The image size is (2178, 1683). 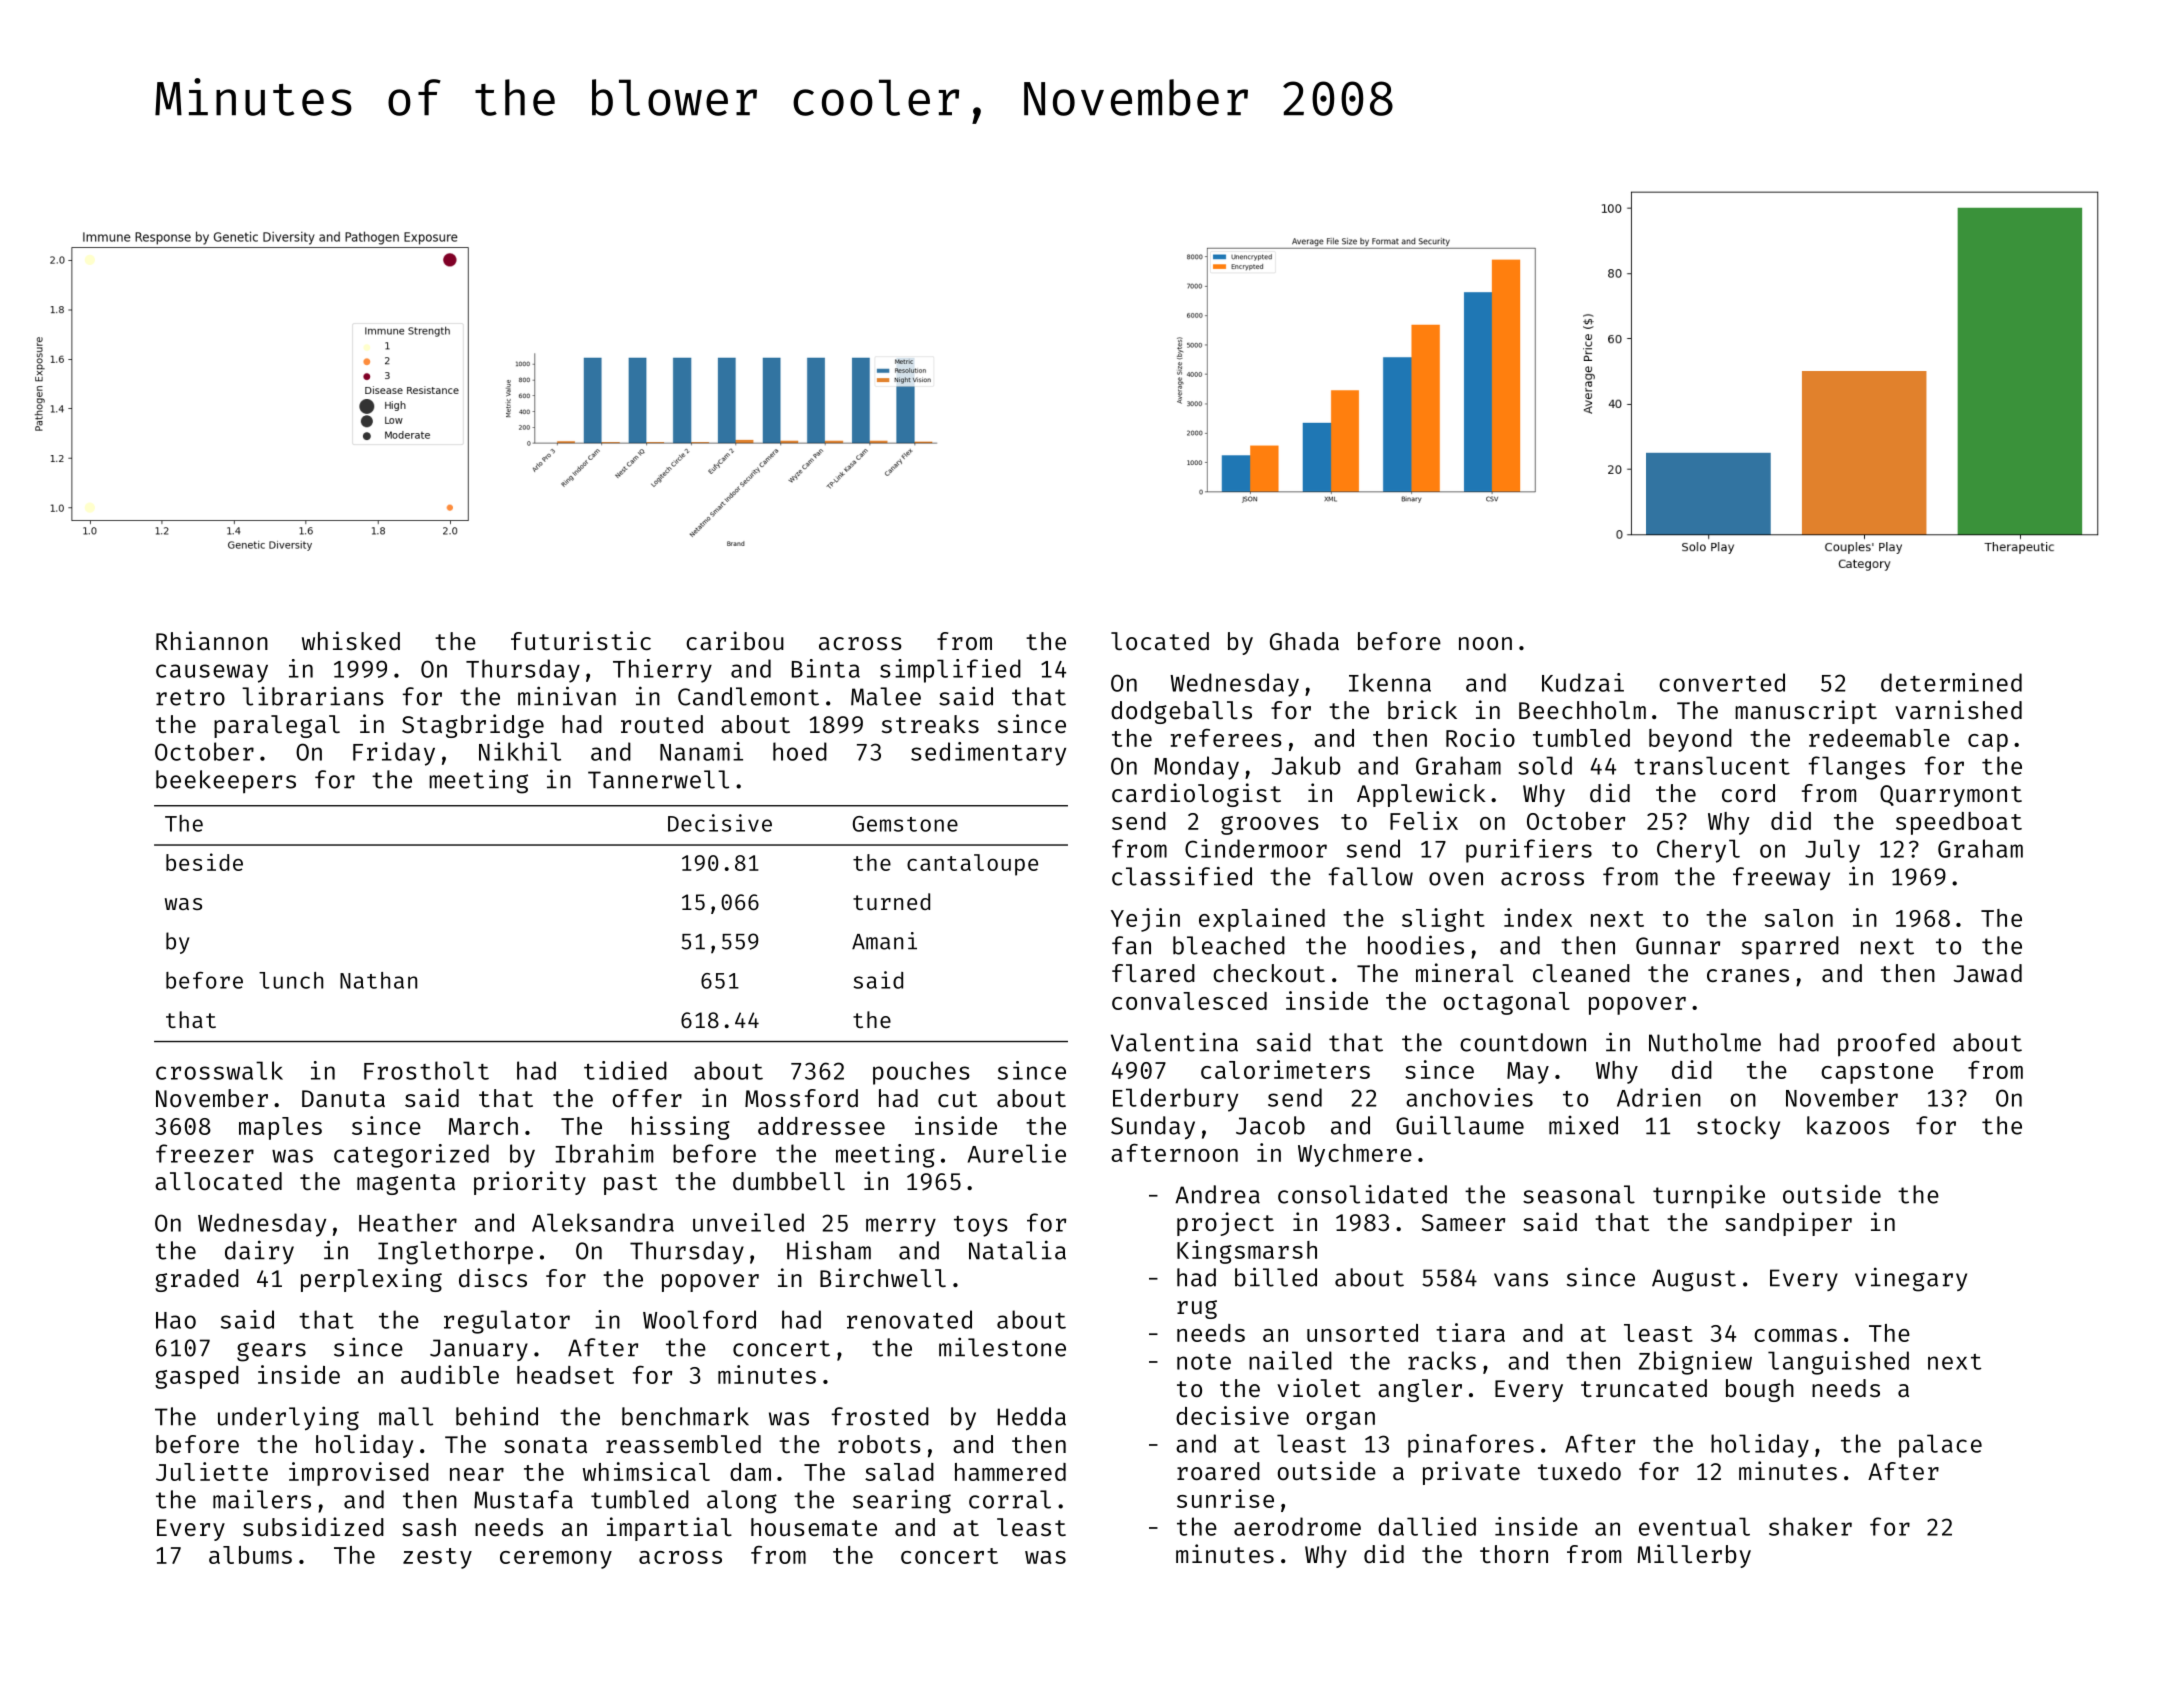 I want to click on salon, so click(x=1799, y=918).
